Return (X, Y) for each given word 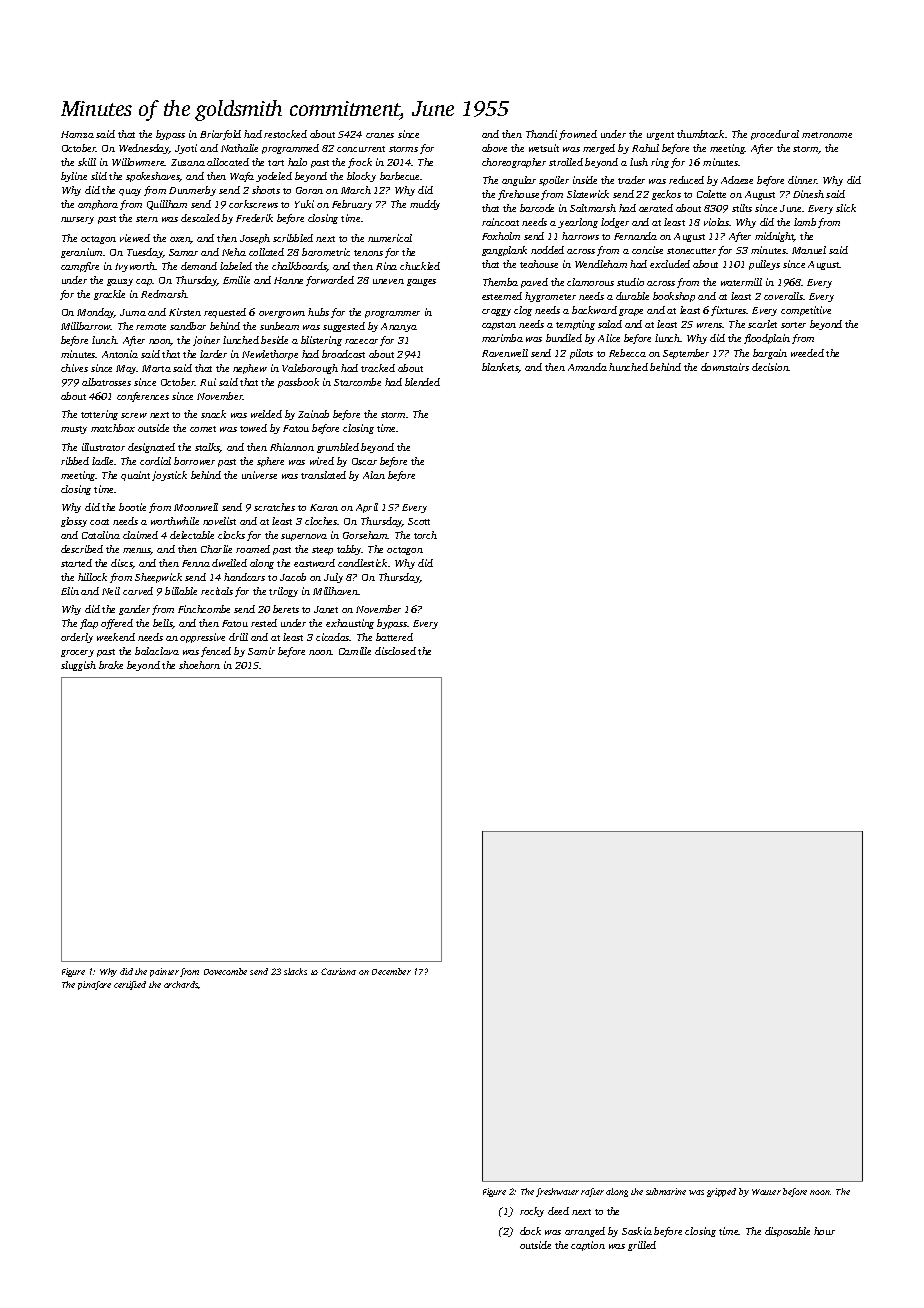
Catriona (338, 971)
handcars (244, 577)
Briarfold (220, 135)
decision (770, 367)
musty (74, 430)
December (391, 971)
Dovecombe (225, 971)
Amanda (587, 367)
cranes (380, 135)
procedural (775, 135)
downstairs (725, 367)
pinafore (94, 985)
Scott (419, 521)
